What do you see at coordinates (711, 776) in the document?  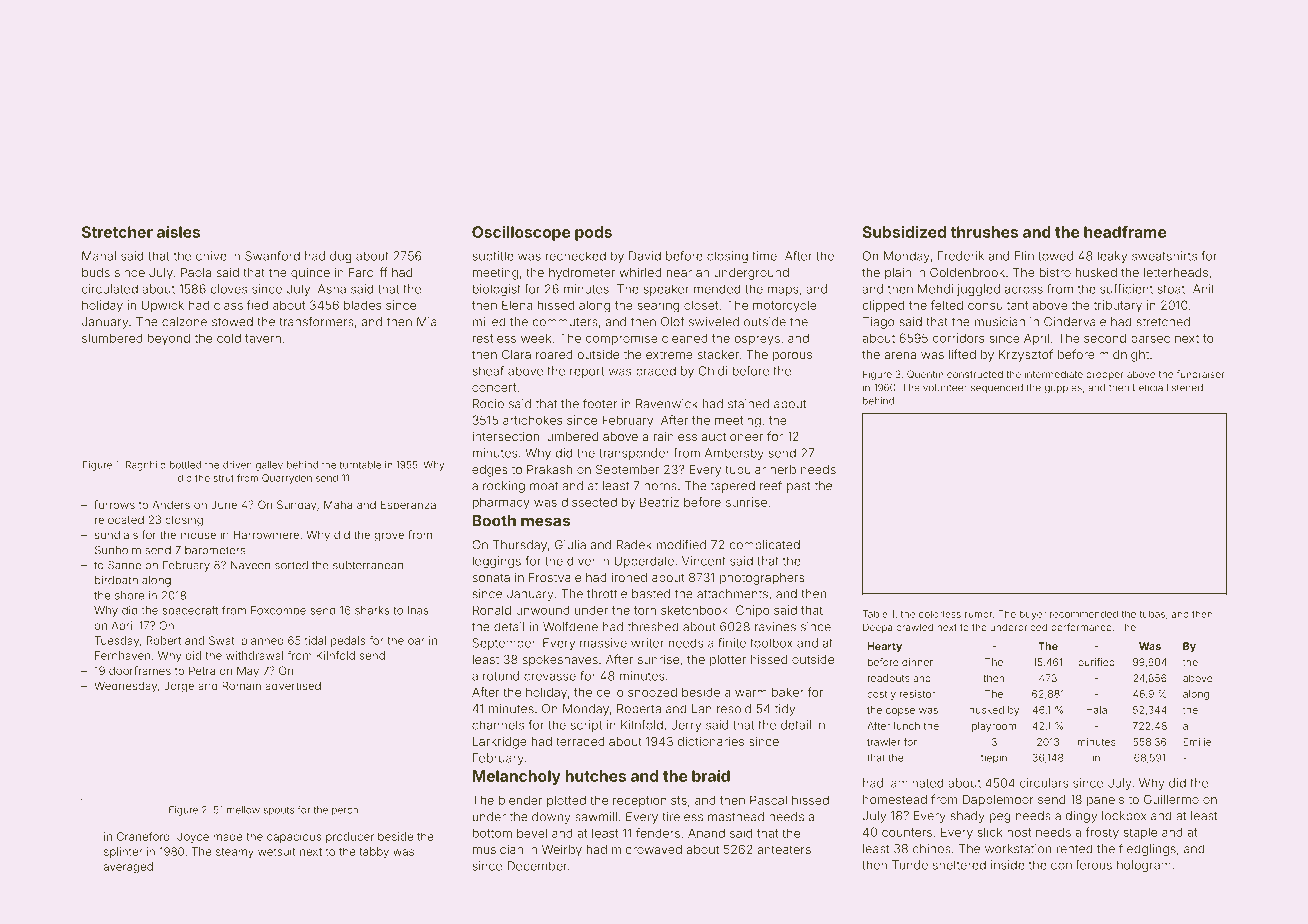 I see `braid` at bounding box center [711, 776].
